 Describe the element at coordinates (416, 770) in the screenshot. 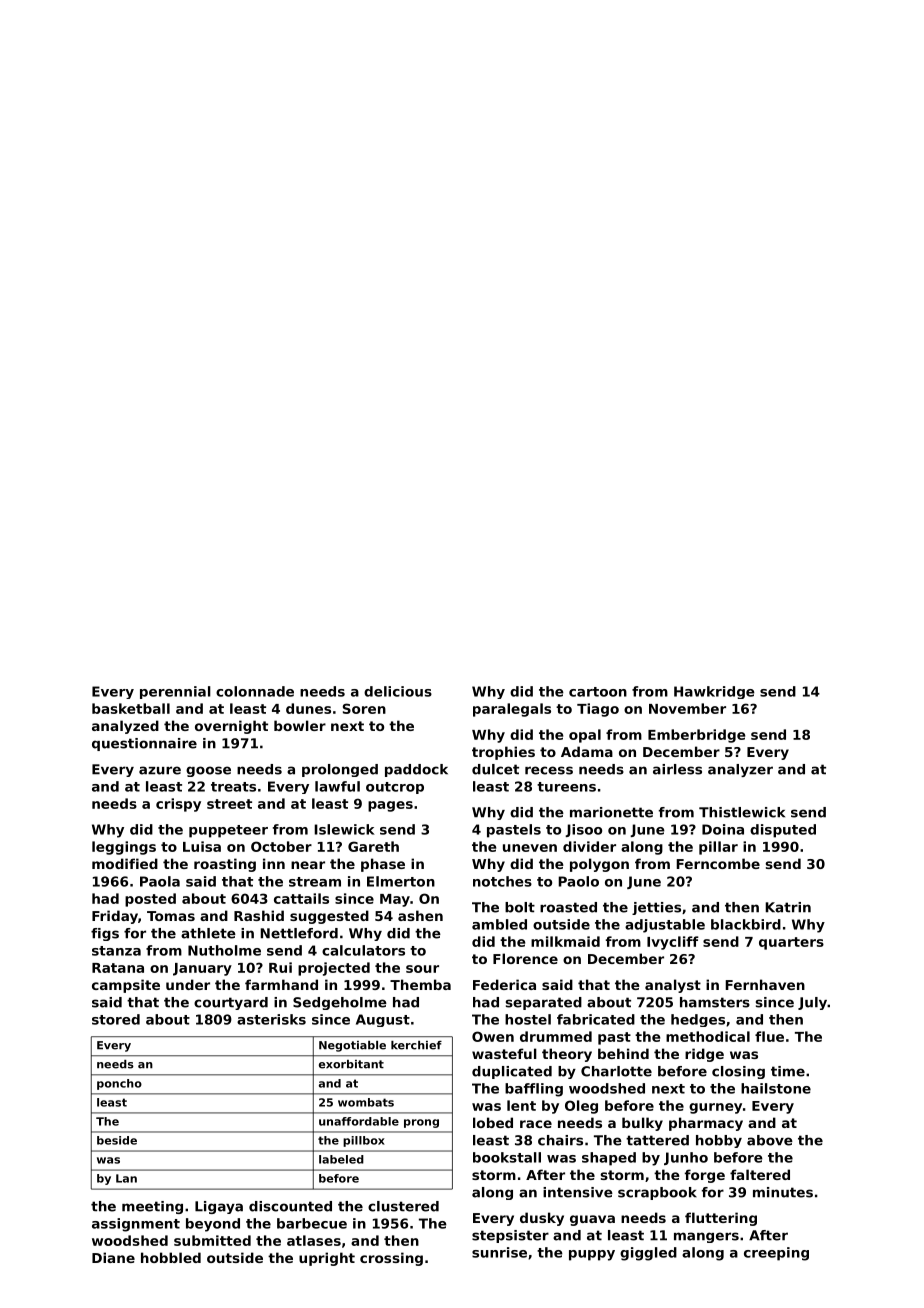

I see `paddock` at that location.
